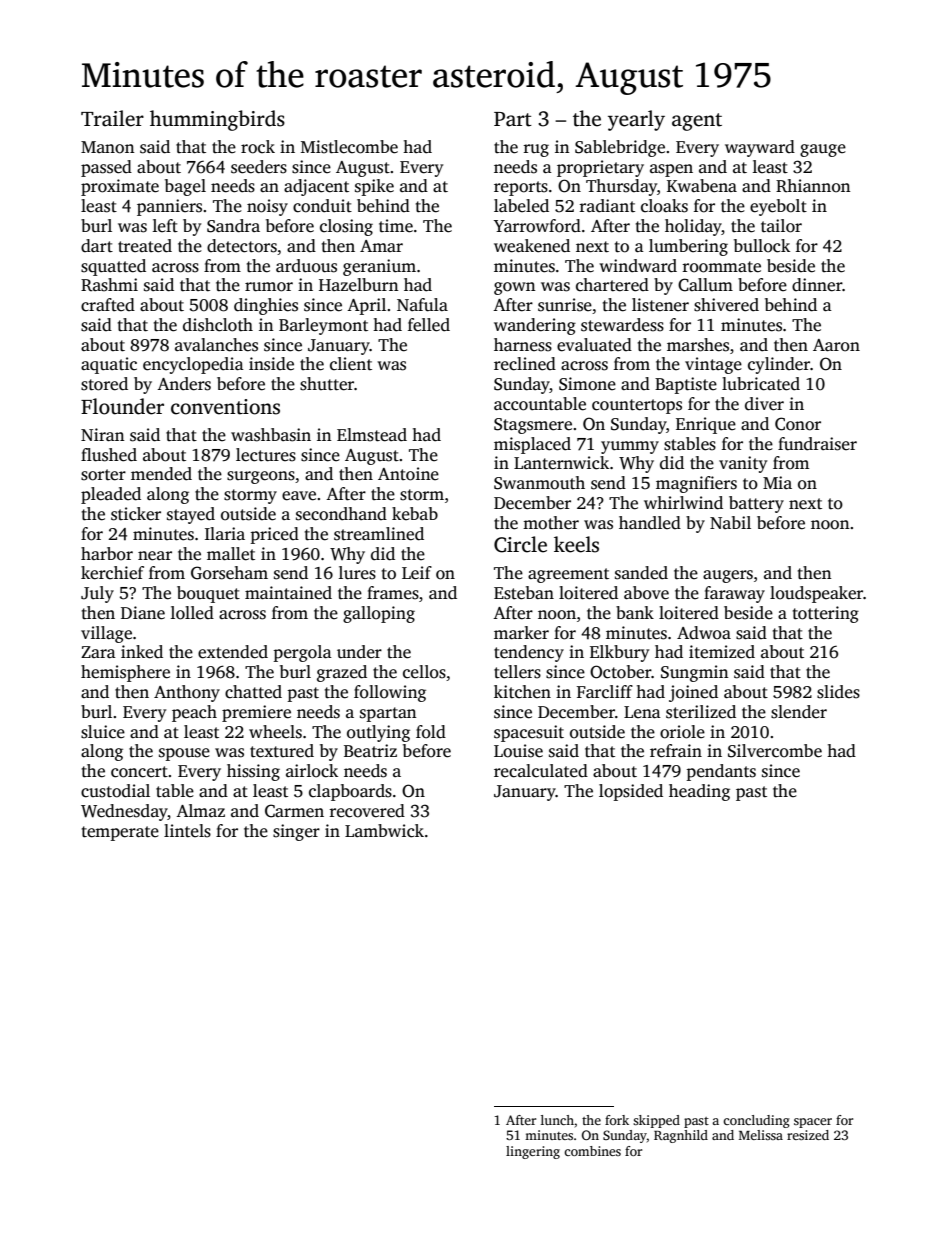 The image size is (952, 1233). Describe the element at coordinates (699, 792) in the screenshot. I see `heading` at that location.
